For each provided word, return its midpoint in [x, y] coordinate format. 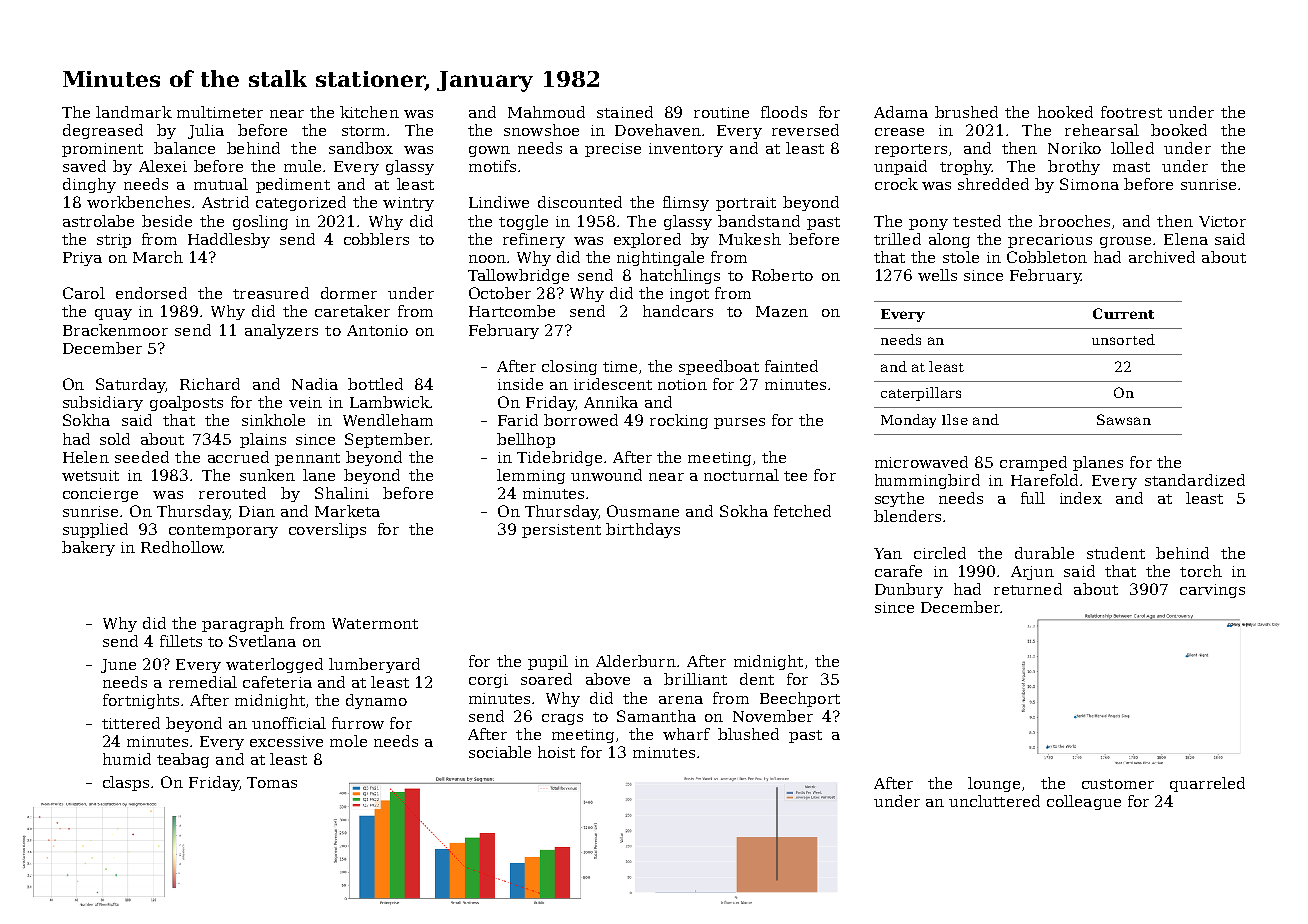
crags [562, 719]
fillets [181, 641]
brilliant [695, 679]
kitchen [369, 112]
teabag [183, 760]
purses [739, 423]
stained [625, 112]
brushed [966, 112]
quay [113, 314]
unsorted [1123, 339]
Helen [86, 457]
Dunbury [909, 590]
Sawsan [1124, 419]
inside [520, 384]
